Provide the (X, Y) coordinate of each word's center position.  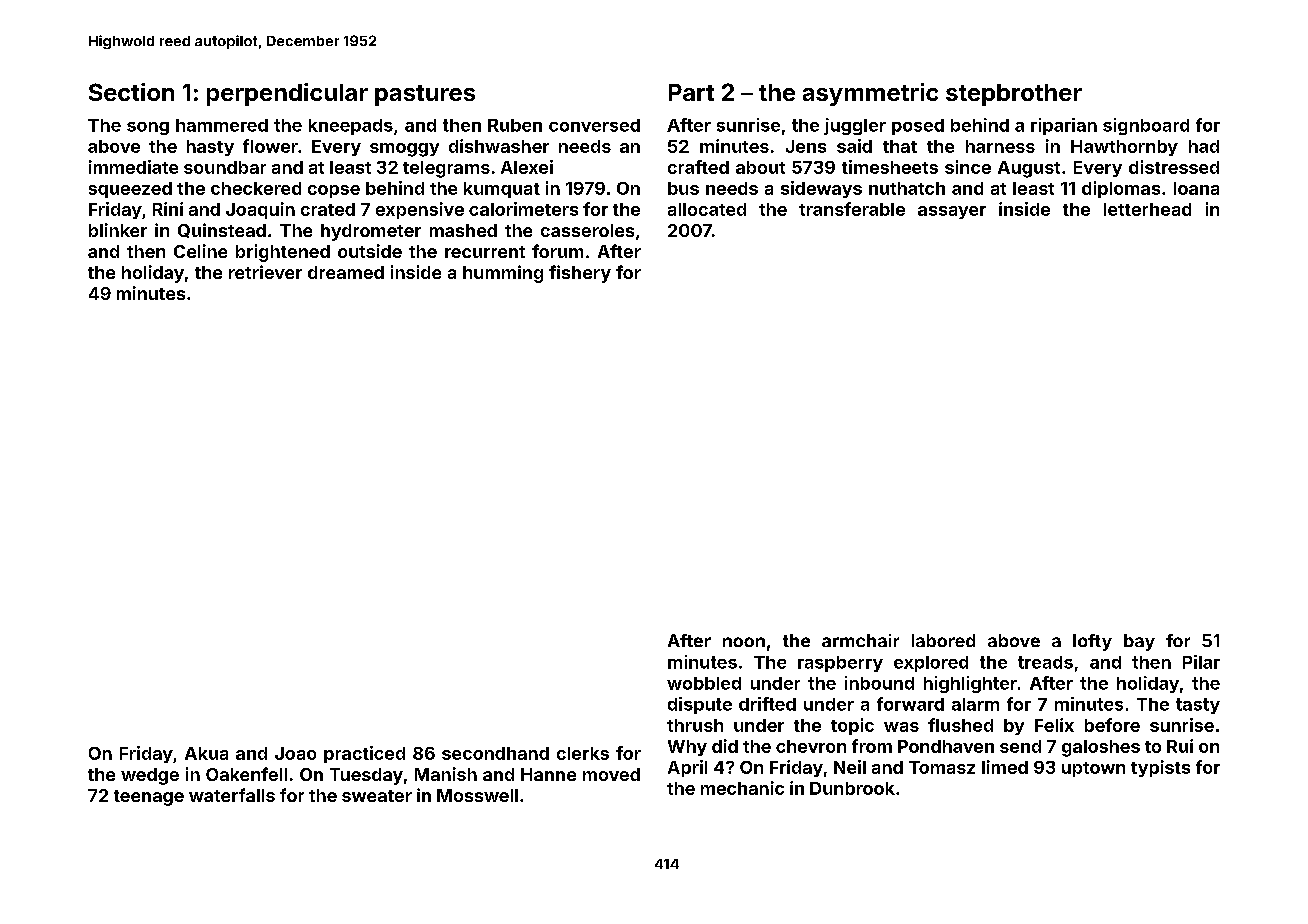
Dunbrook (852, 788)
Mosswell (477, 795)
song (148, 128)
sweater (377, 796)
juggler (855, 126)
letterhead (1147, 209)
